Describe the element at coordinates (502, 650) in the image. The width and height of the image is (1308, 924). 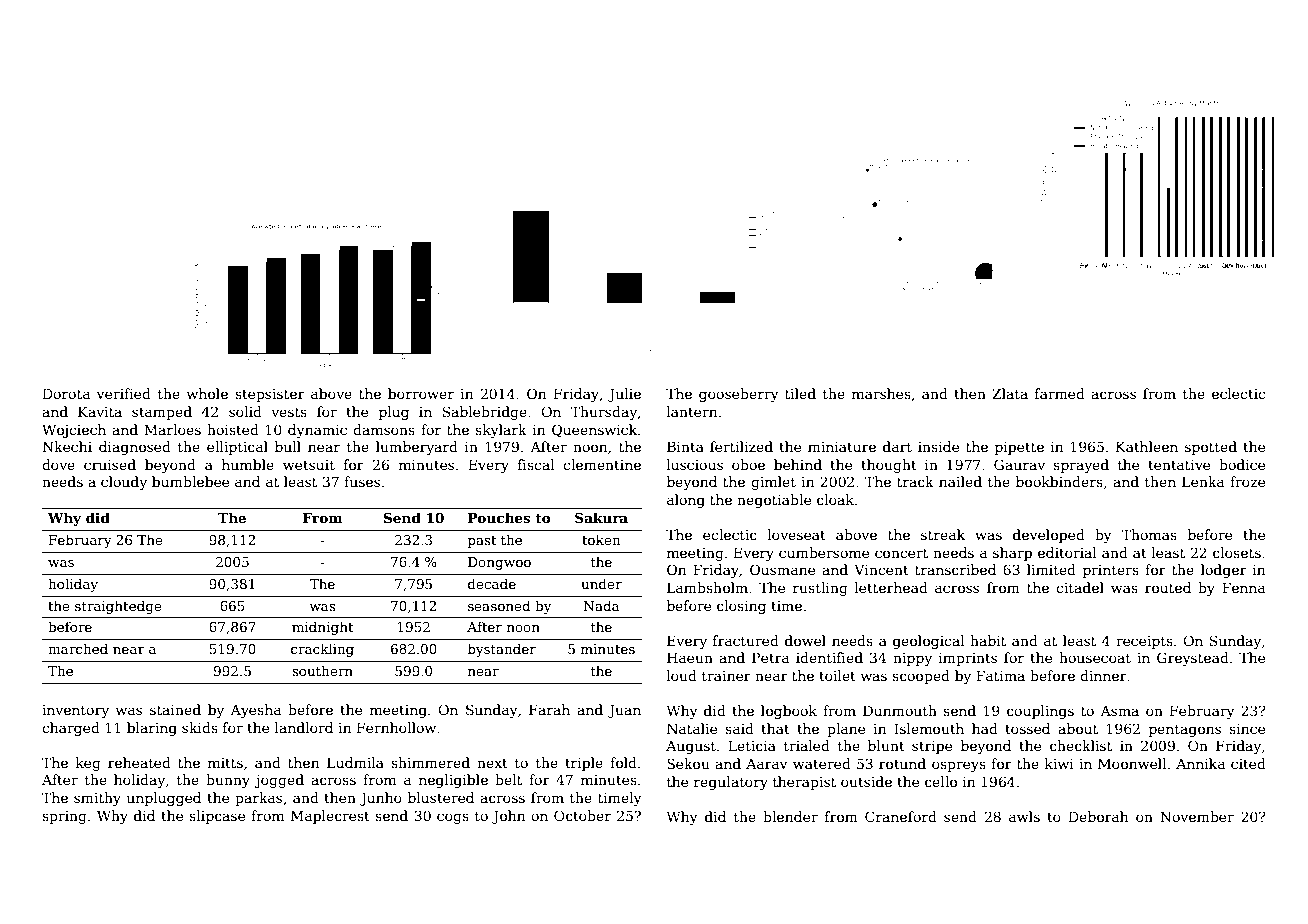
I see `bystander` at that location.
